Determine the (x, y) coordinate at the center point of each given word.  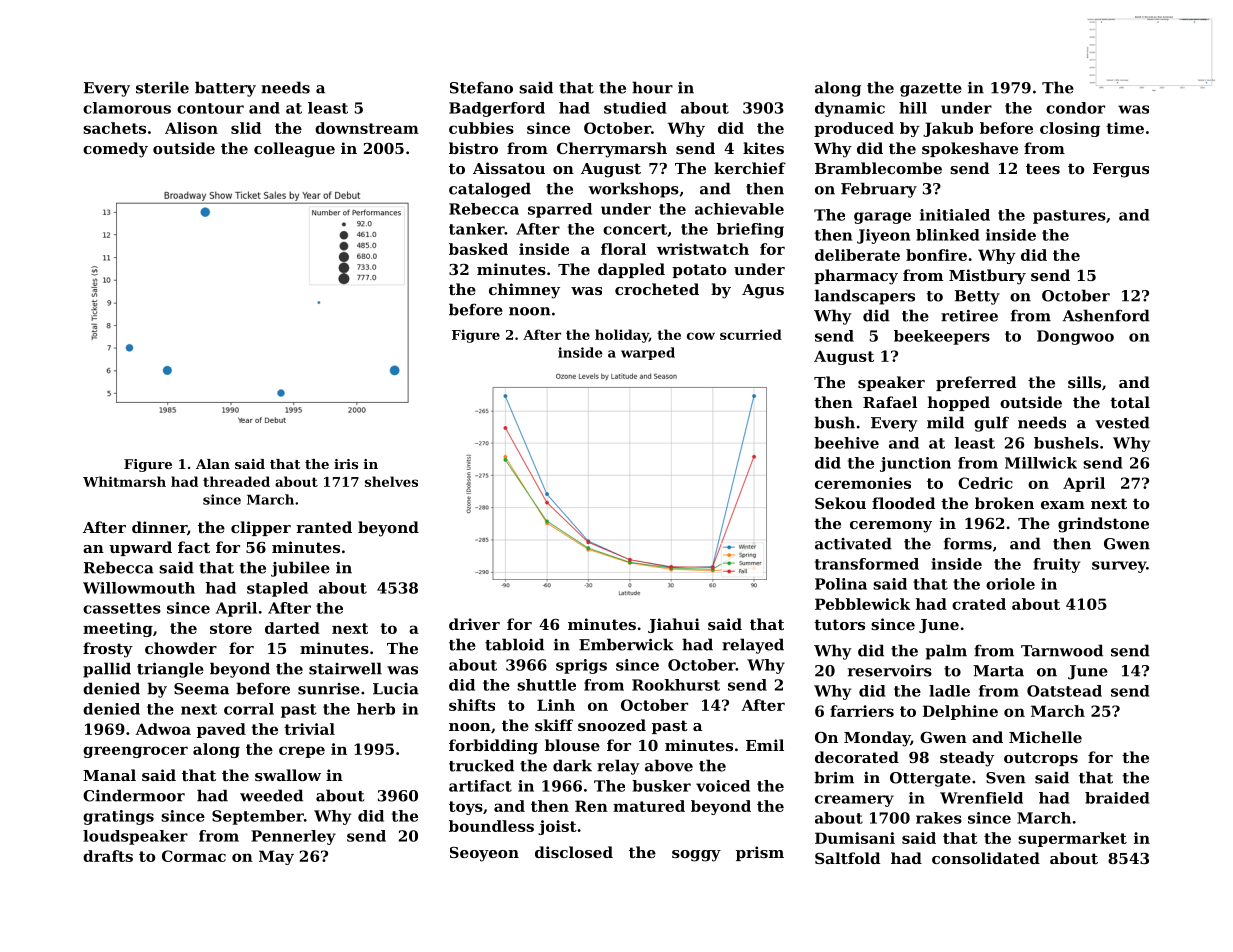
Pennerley (293, 837)
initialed (955, 215)
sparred (560, 210)
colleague (294, 150)
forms (968, 543)
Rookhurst (676, 685)
